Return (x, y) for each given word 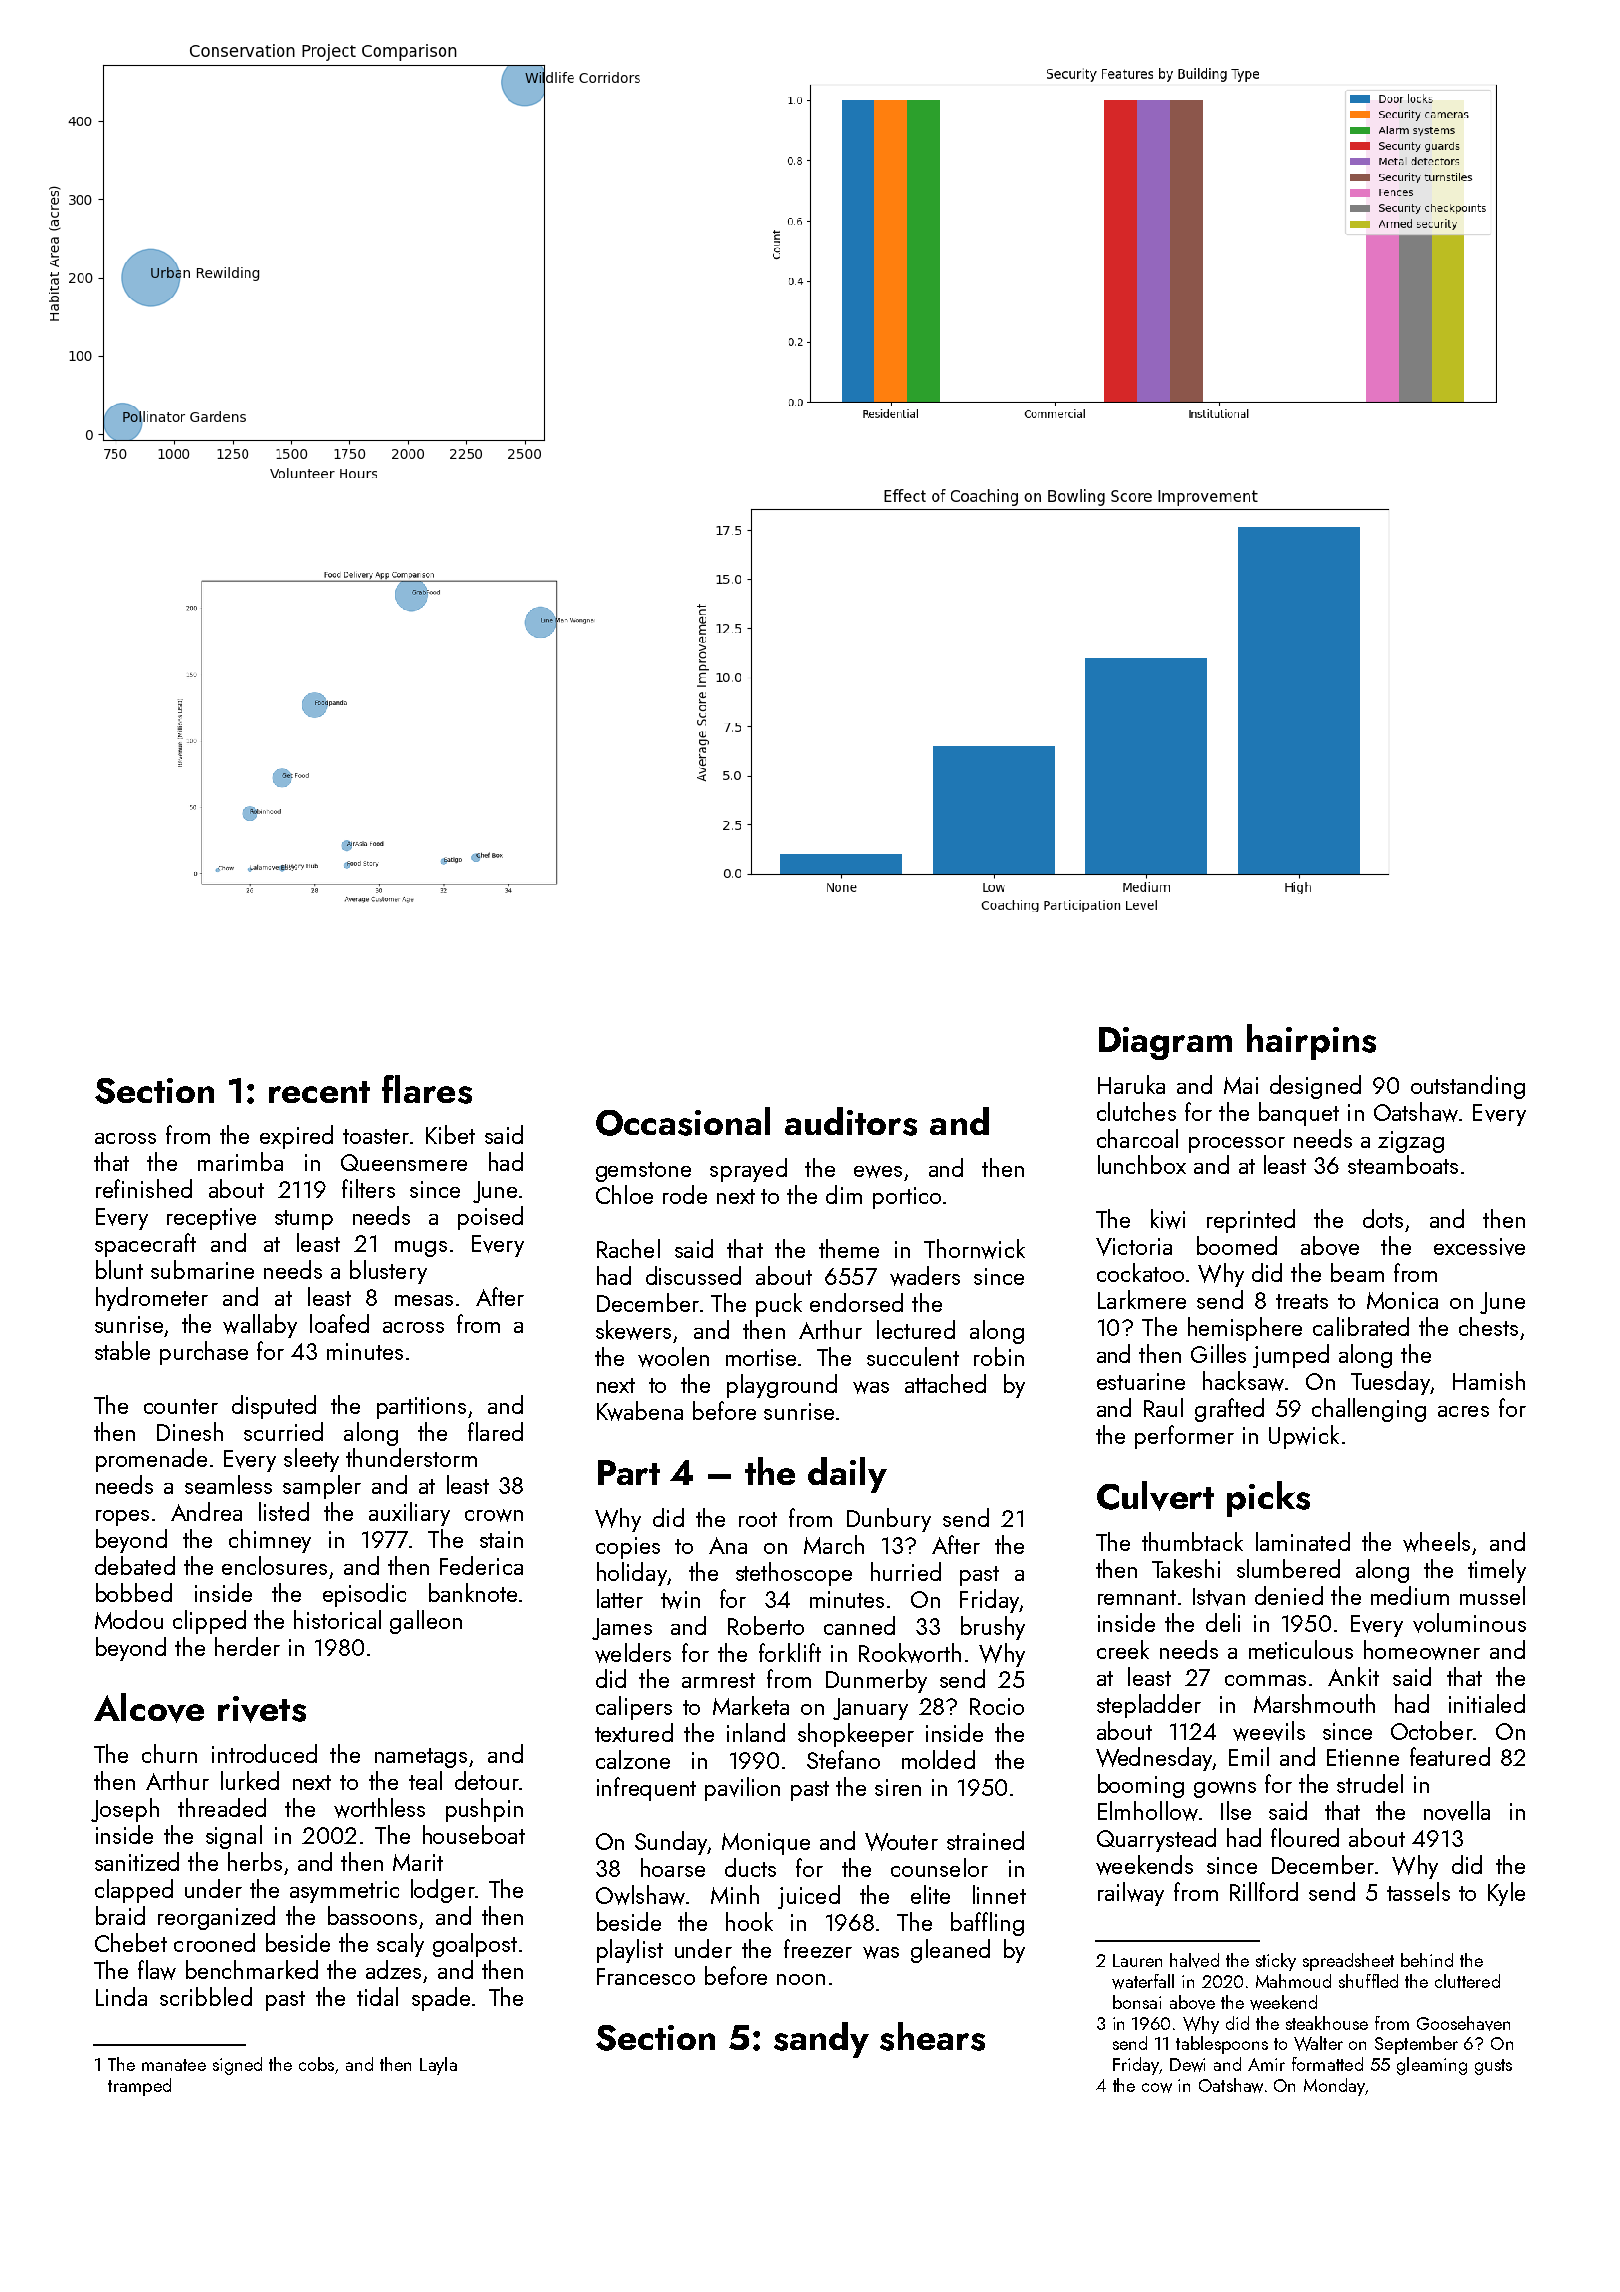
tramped (139, 2087)
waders (925, 1276)
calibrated (1361, 1326)
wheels (1436, 1542)
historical (337, 1619)
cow (1157, 2088)
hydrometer (152, 1299)
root (758, 1519)
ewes (878, 1171)
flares (427, 1089)
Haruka (1131, 1084)
